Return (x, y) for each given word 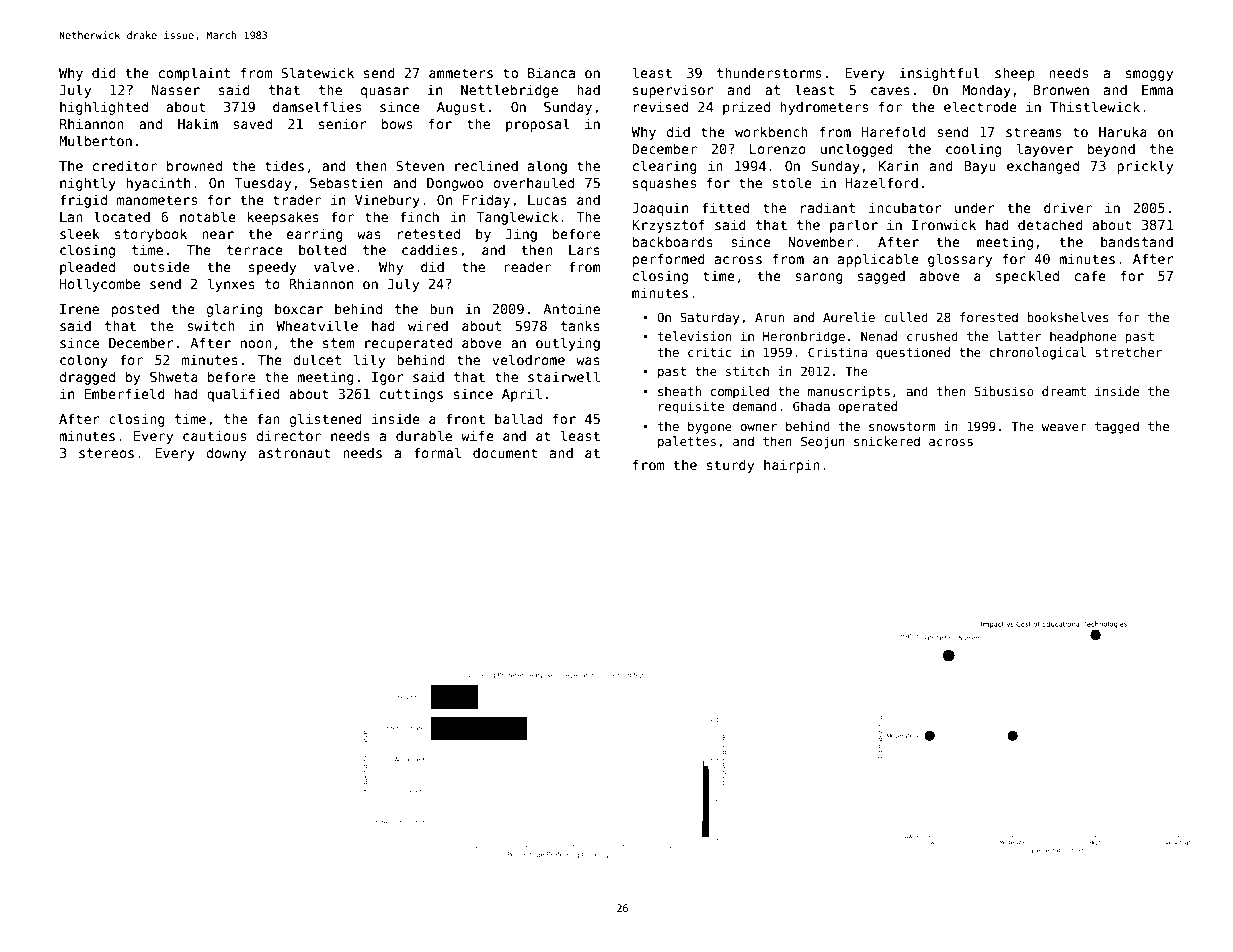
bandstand (1137, 241)
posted (135, 310)
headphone (1083, 337)
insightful (940, 74)
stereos (106, 453)
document (505, 452)
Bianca (551, 72)
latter (1019, 336)
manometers (157, 200)
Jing (521, 235)
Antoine (571, 308)
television (694, 336)
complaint (194, 74)
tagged (1117, 427)
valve (334, 266)
